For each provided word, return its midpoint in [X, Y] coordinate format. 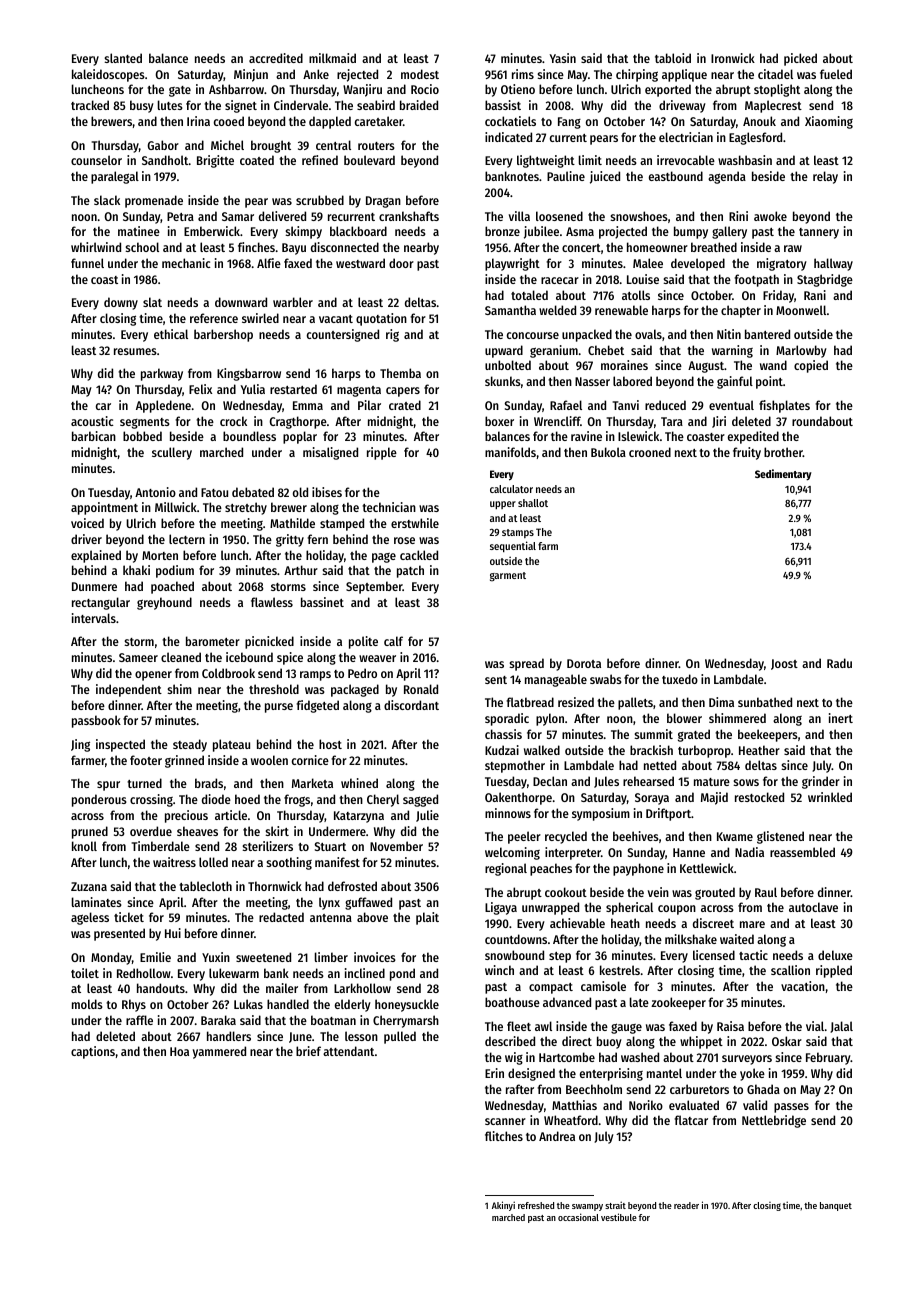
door [401, 263]
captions [93, 1052]
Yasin [563, 58]
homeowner [657, 247]
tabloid [673, 58]
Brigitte [215, 161]
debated [253, 492]
